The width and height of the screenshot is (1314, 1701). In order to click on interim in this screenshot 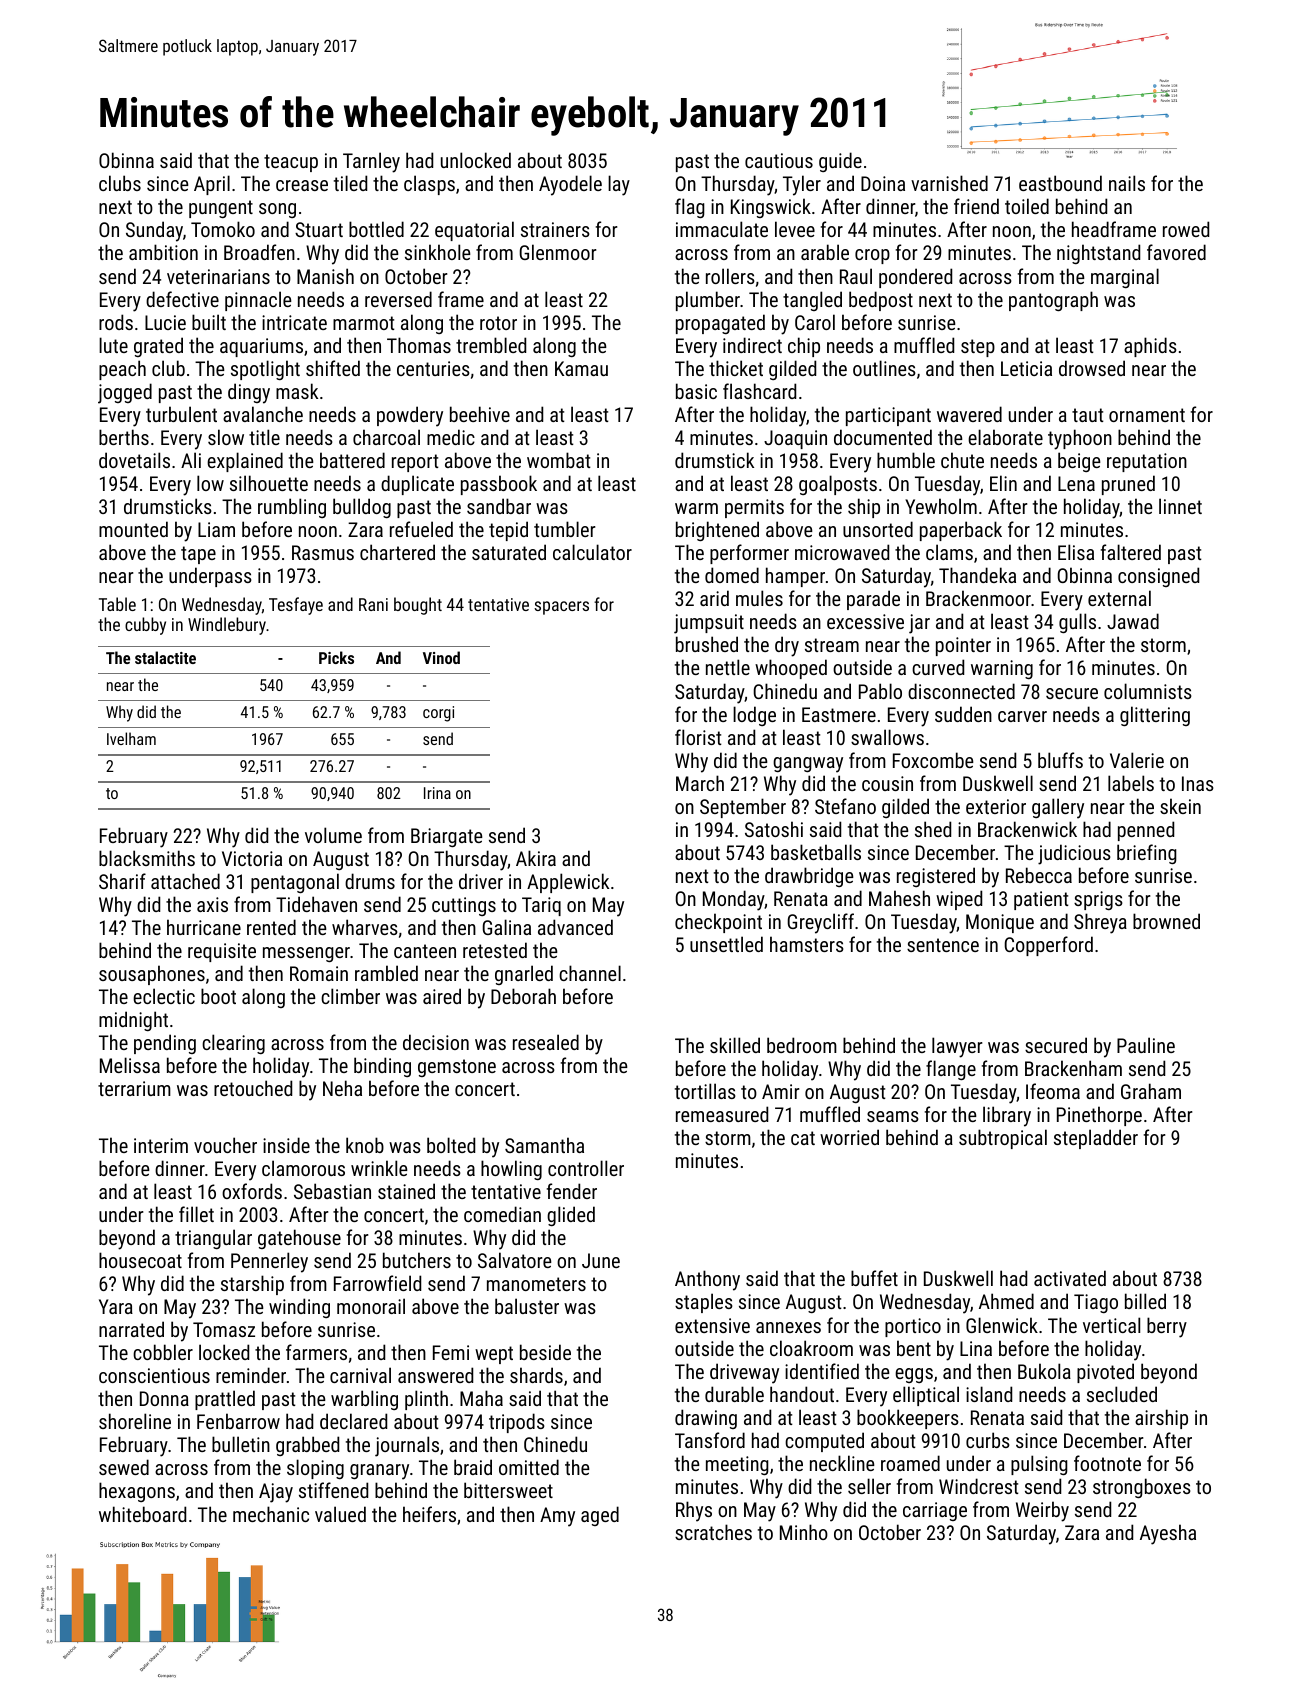, I will do `click(161, 1145)`.
